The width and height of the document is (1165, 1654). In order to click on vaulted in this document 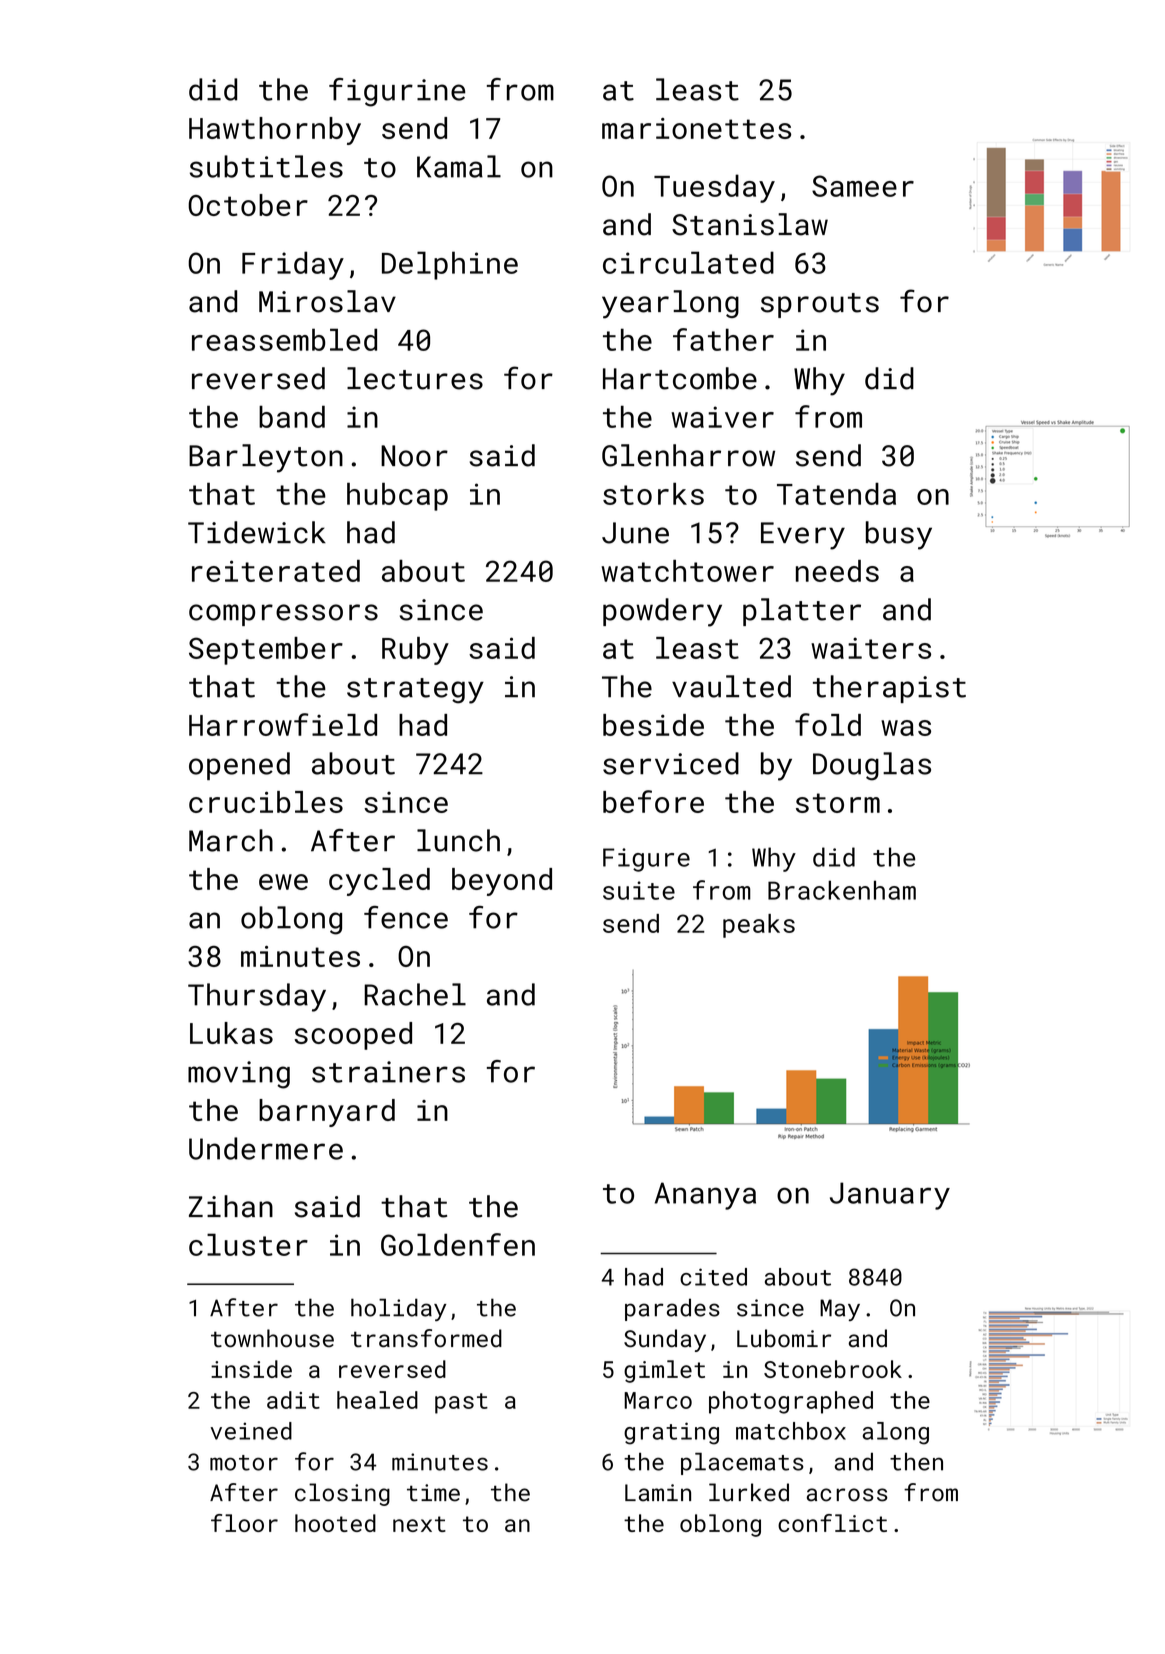, I will do `click(731, 686)`.
